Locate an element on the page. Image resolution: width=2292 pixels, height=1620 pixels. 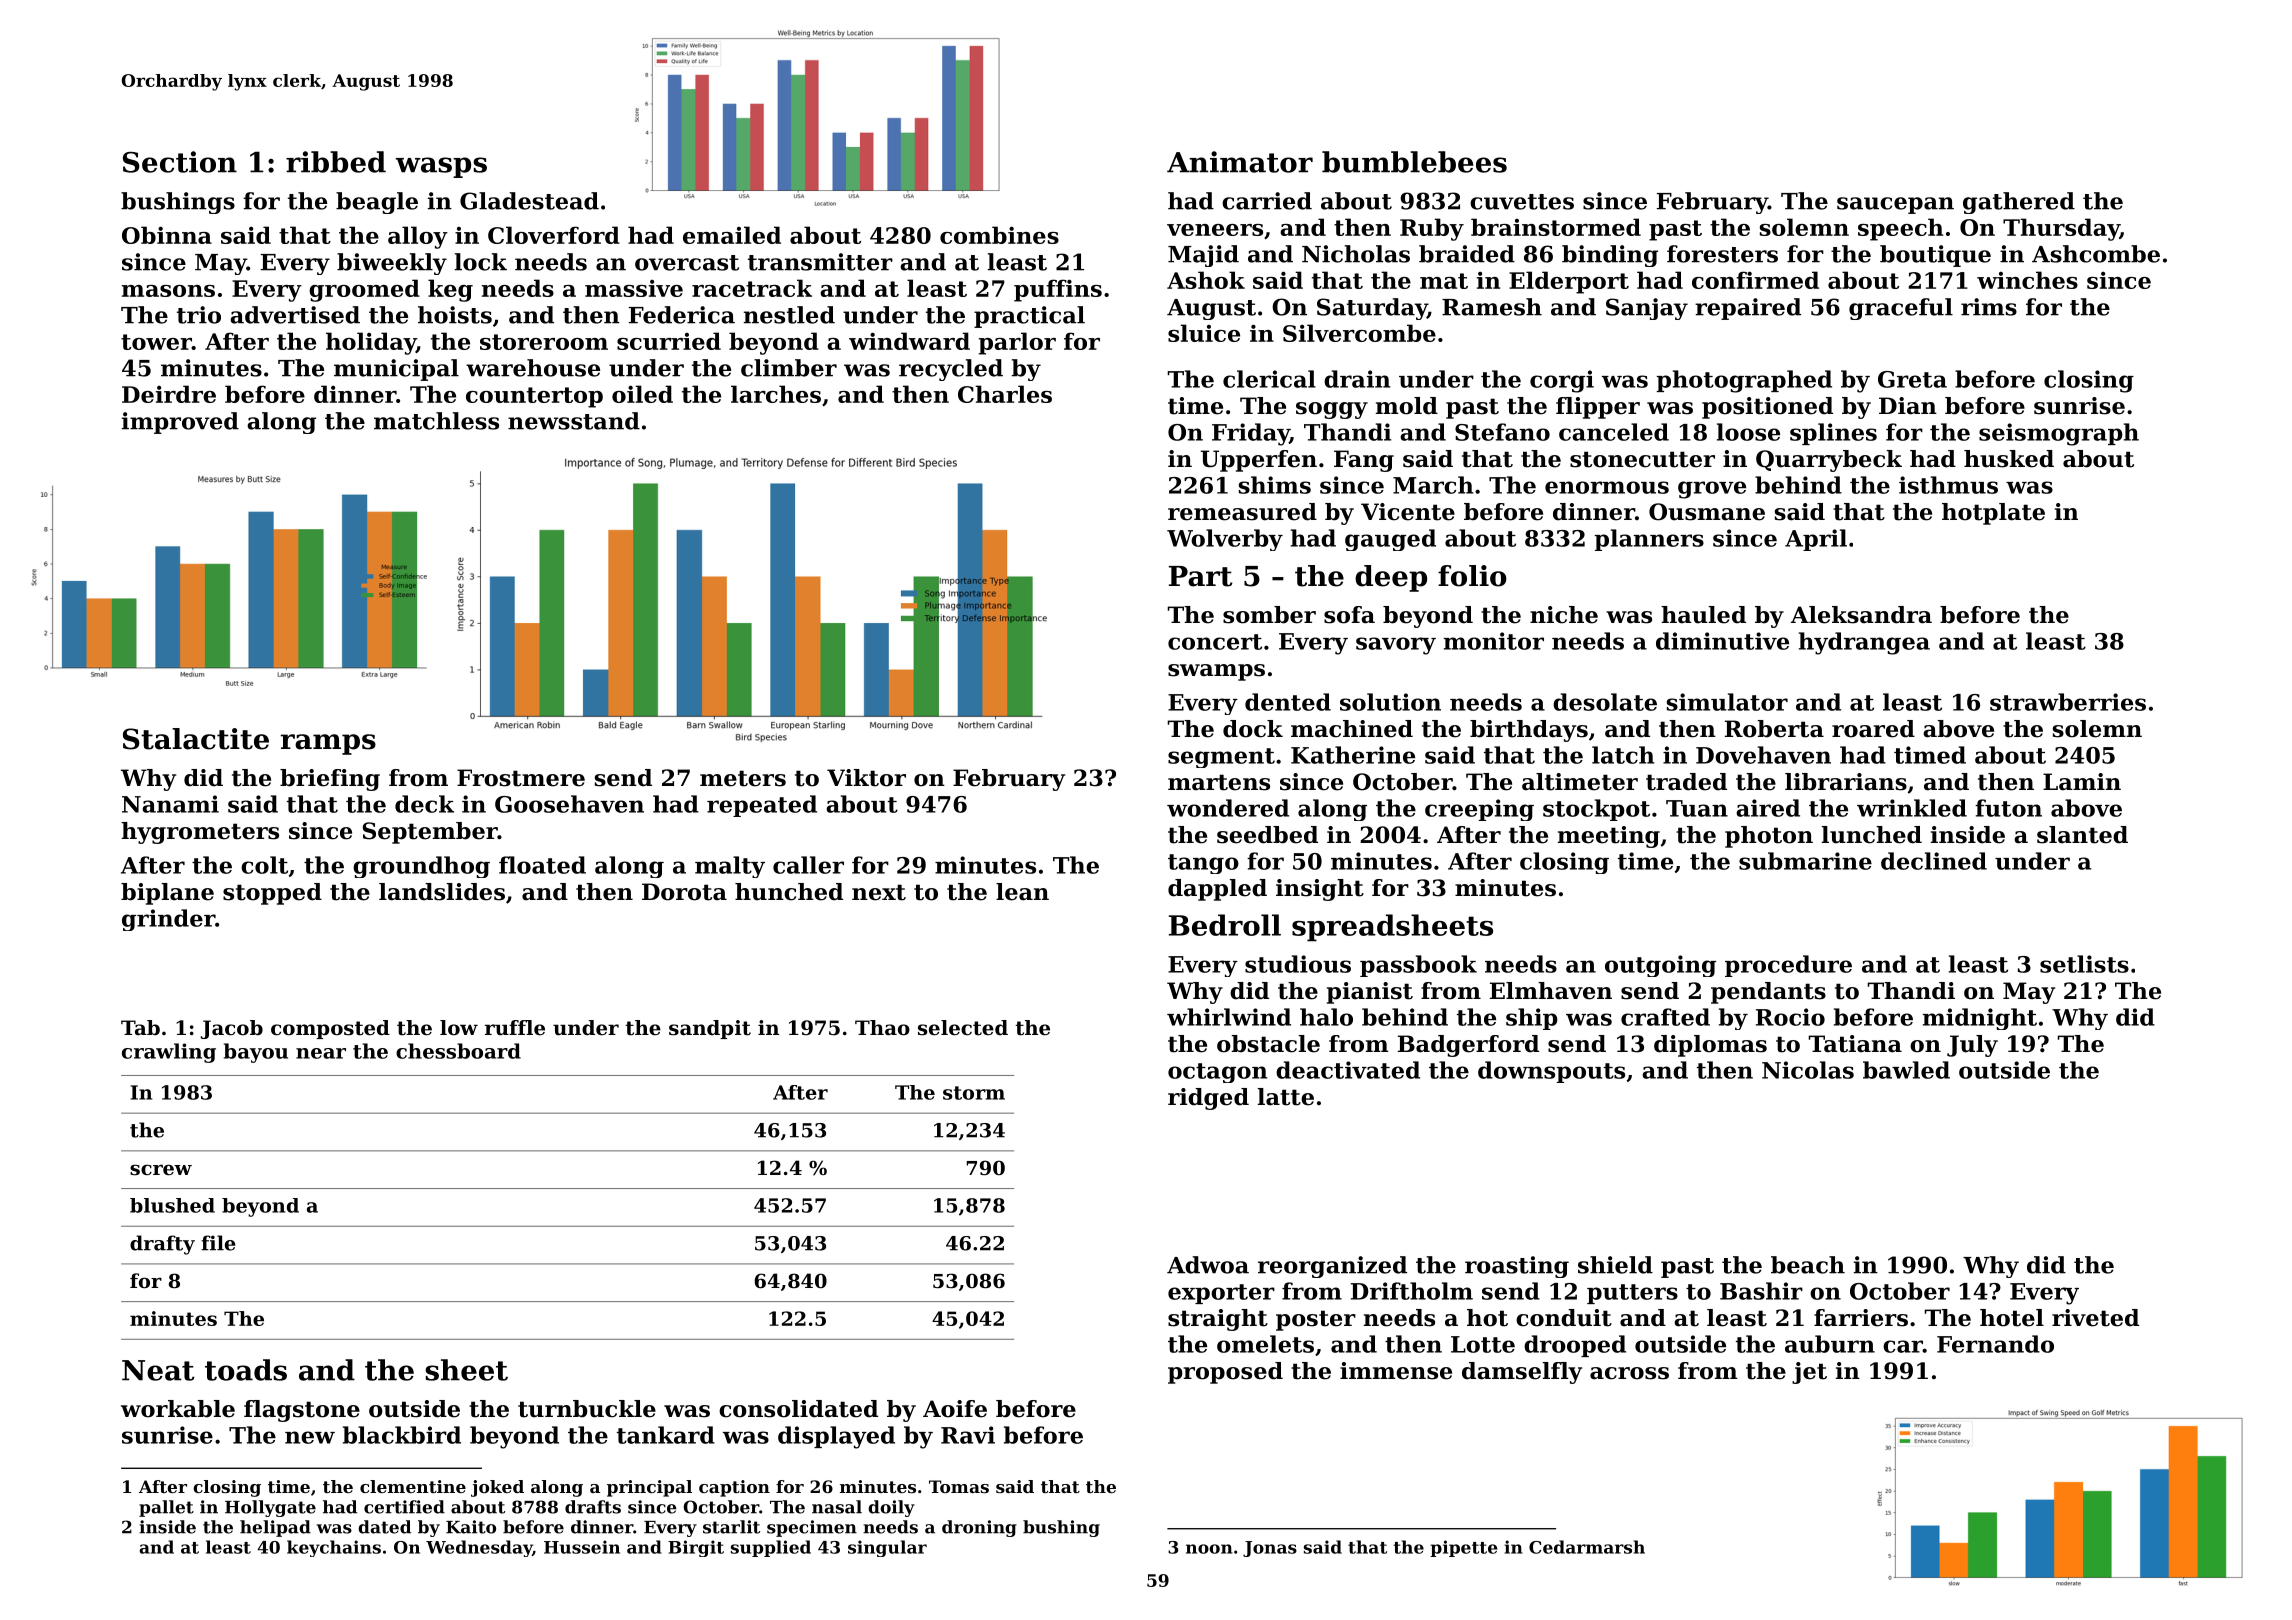
seismograph is located at coordinates (2059, 434).
